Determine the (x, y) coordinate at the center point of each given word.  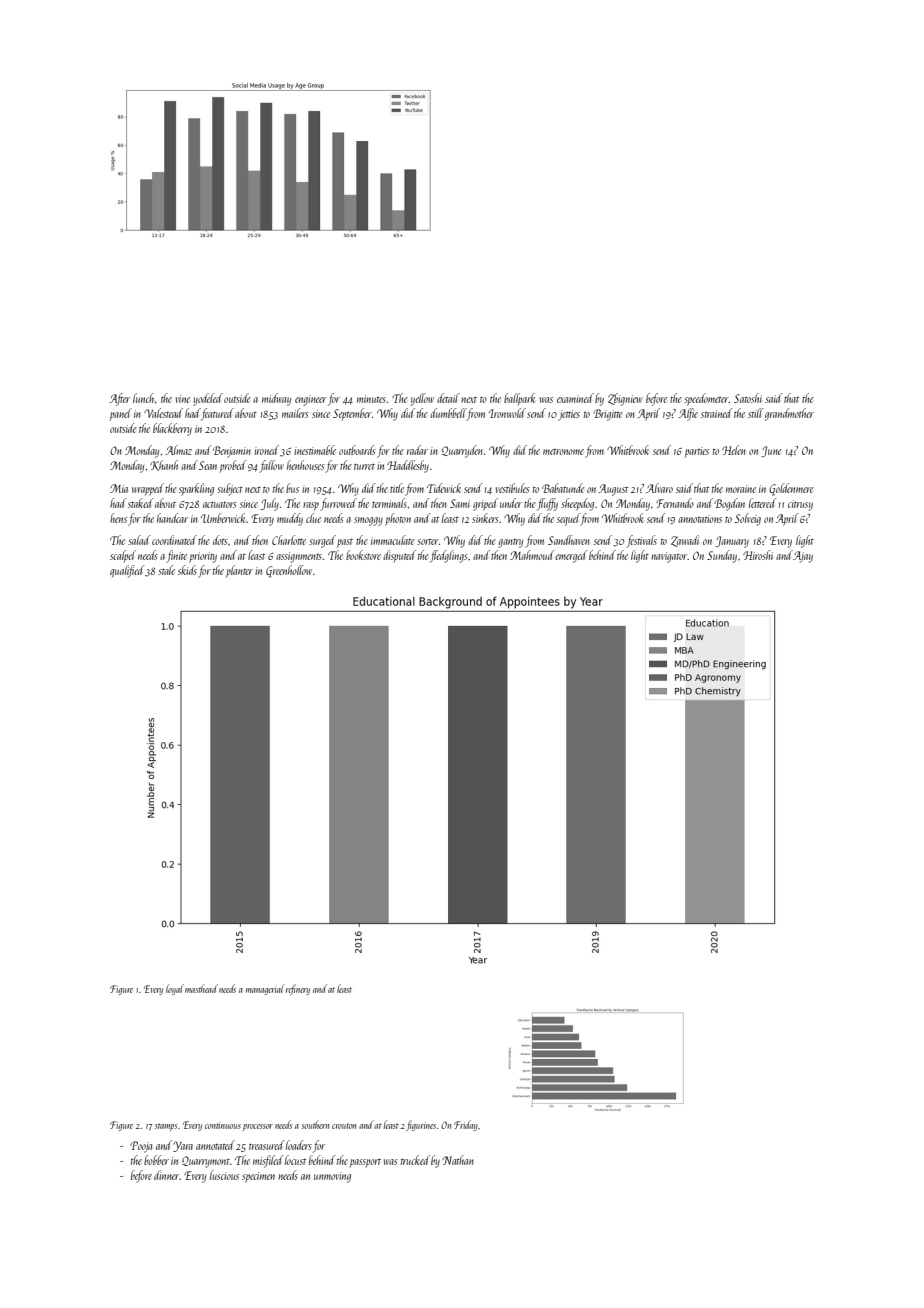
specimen (258, 1177)
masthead (201, 988)
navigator (669, 557)
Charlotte (289, 540)
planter (239, 571)
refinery (298, 989)
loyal (175, 989)
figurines (421, 1125)
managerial (265, 989)
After (119, 399)
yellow (422, 399)
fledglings (449, 556)
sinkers (485, 518)
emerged (571, 556)
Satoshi (748, 398)
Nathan (458, 1160)
